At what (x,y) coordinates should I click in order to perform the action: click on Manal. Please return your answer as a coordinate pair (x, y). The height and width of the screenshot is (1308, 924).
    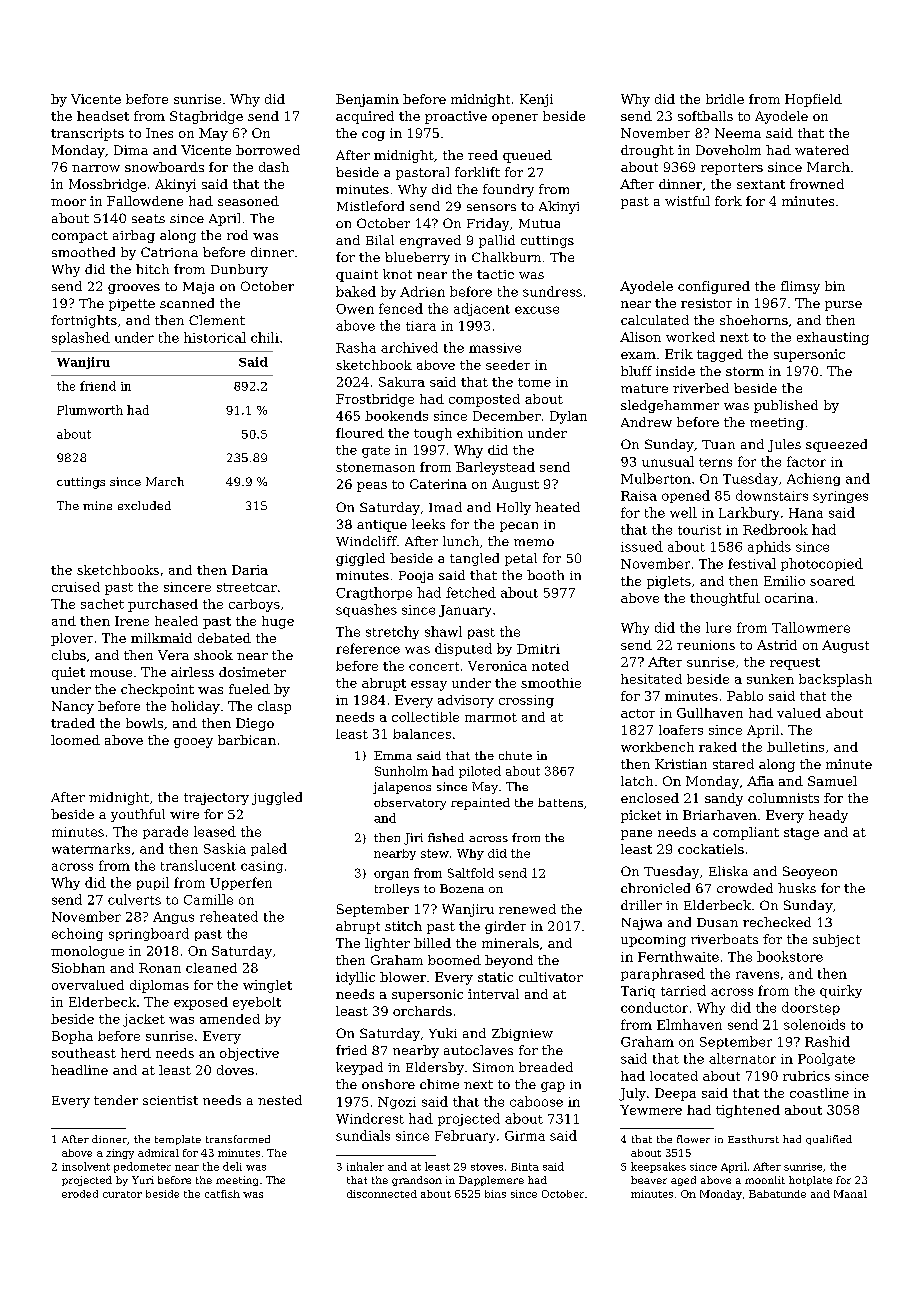
    Looking at the image, I should click on (850, 1194).
